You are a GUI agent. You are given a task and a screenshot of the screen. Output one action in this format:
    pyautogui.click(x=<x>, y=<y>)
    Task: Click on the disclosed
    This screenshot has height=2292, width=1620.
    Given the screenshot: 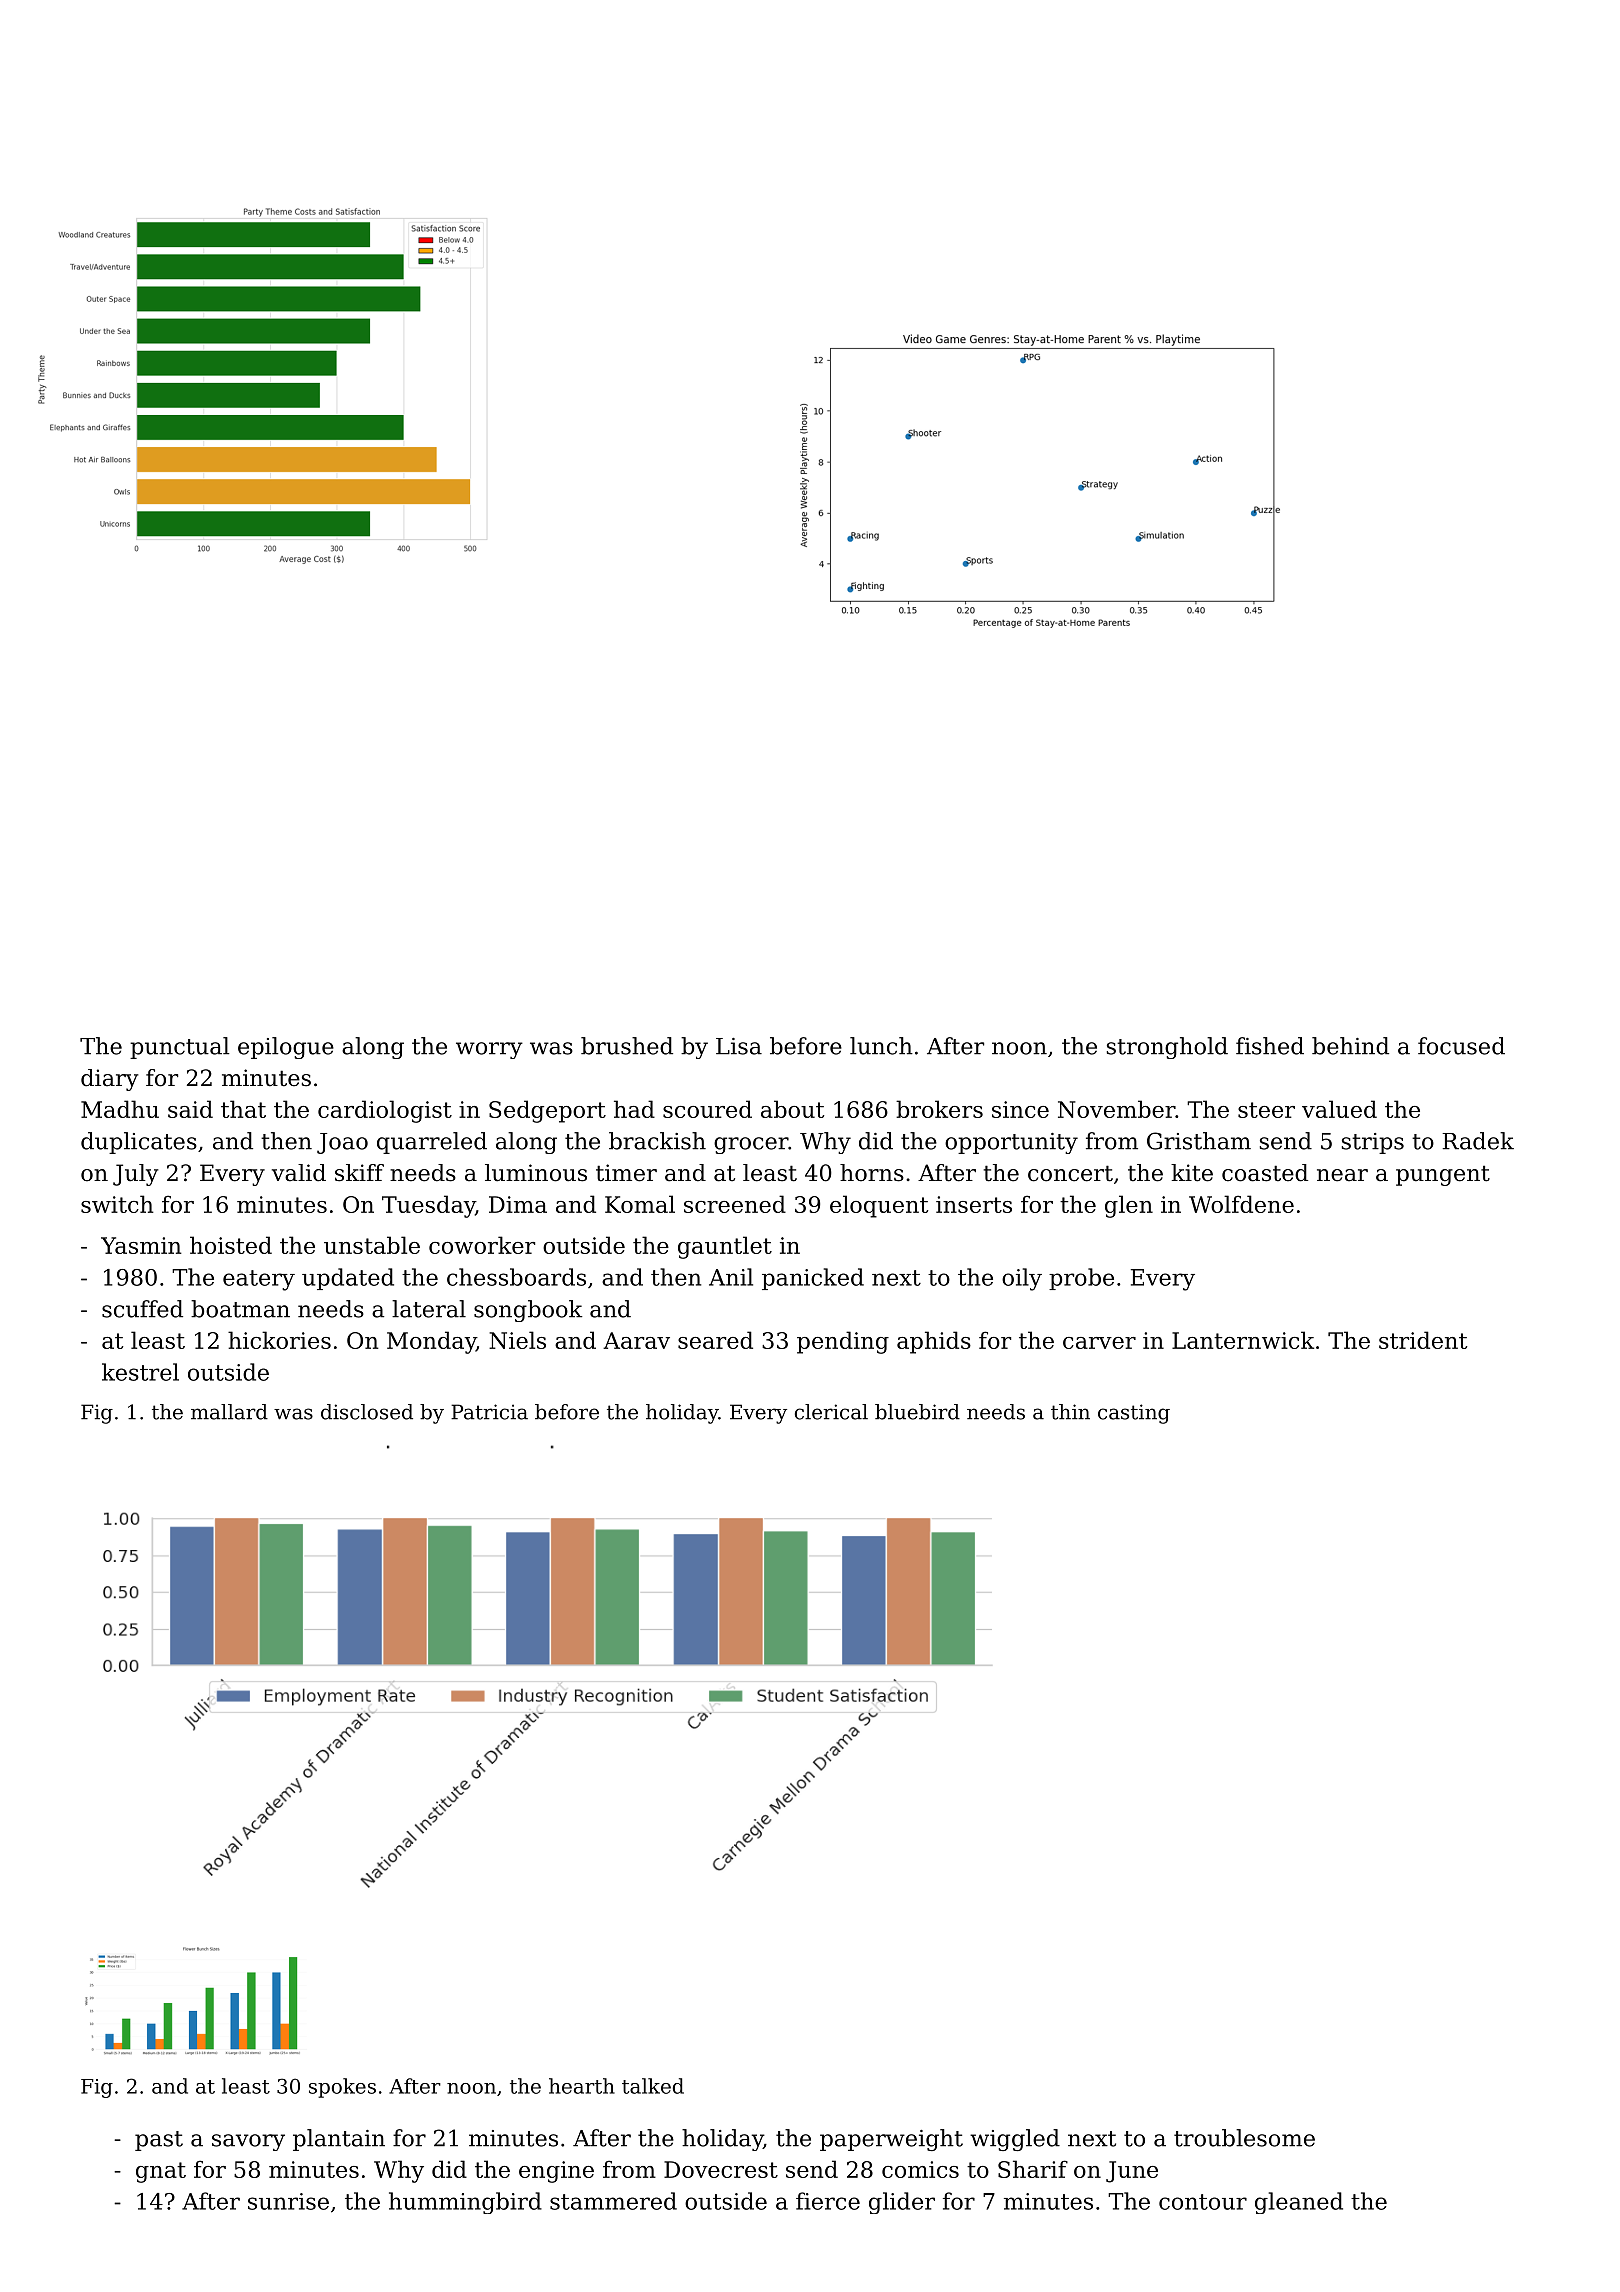 What is the action you would take?
    pyautogui.click(x=367, y=1412)
